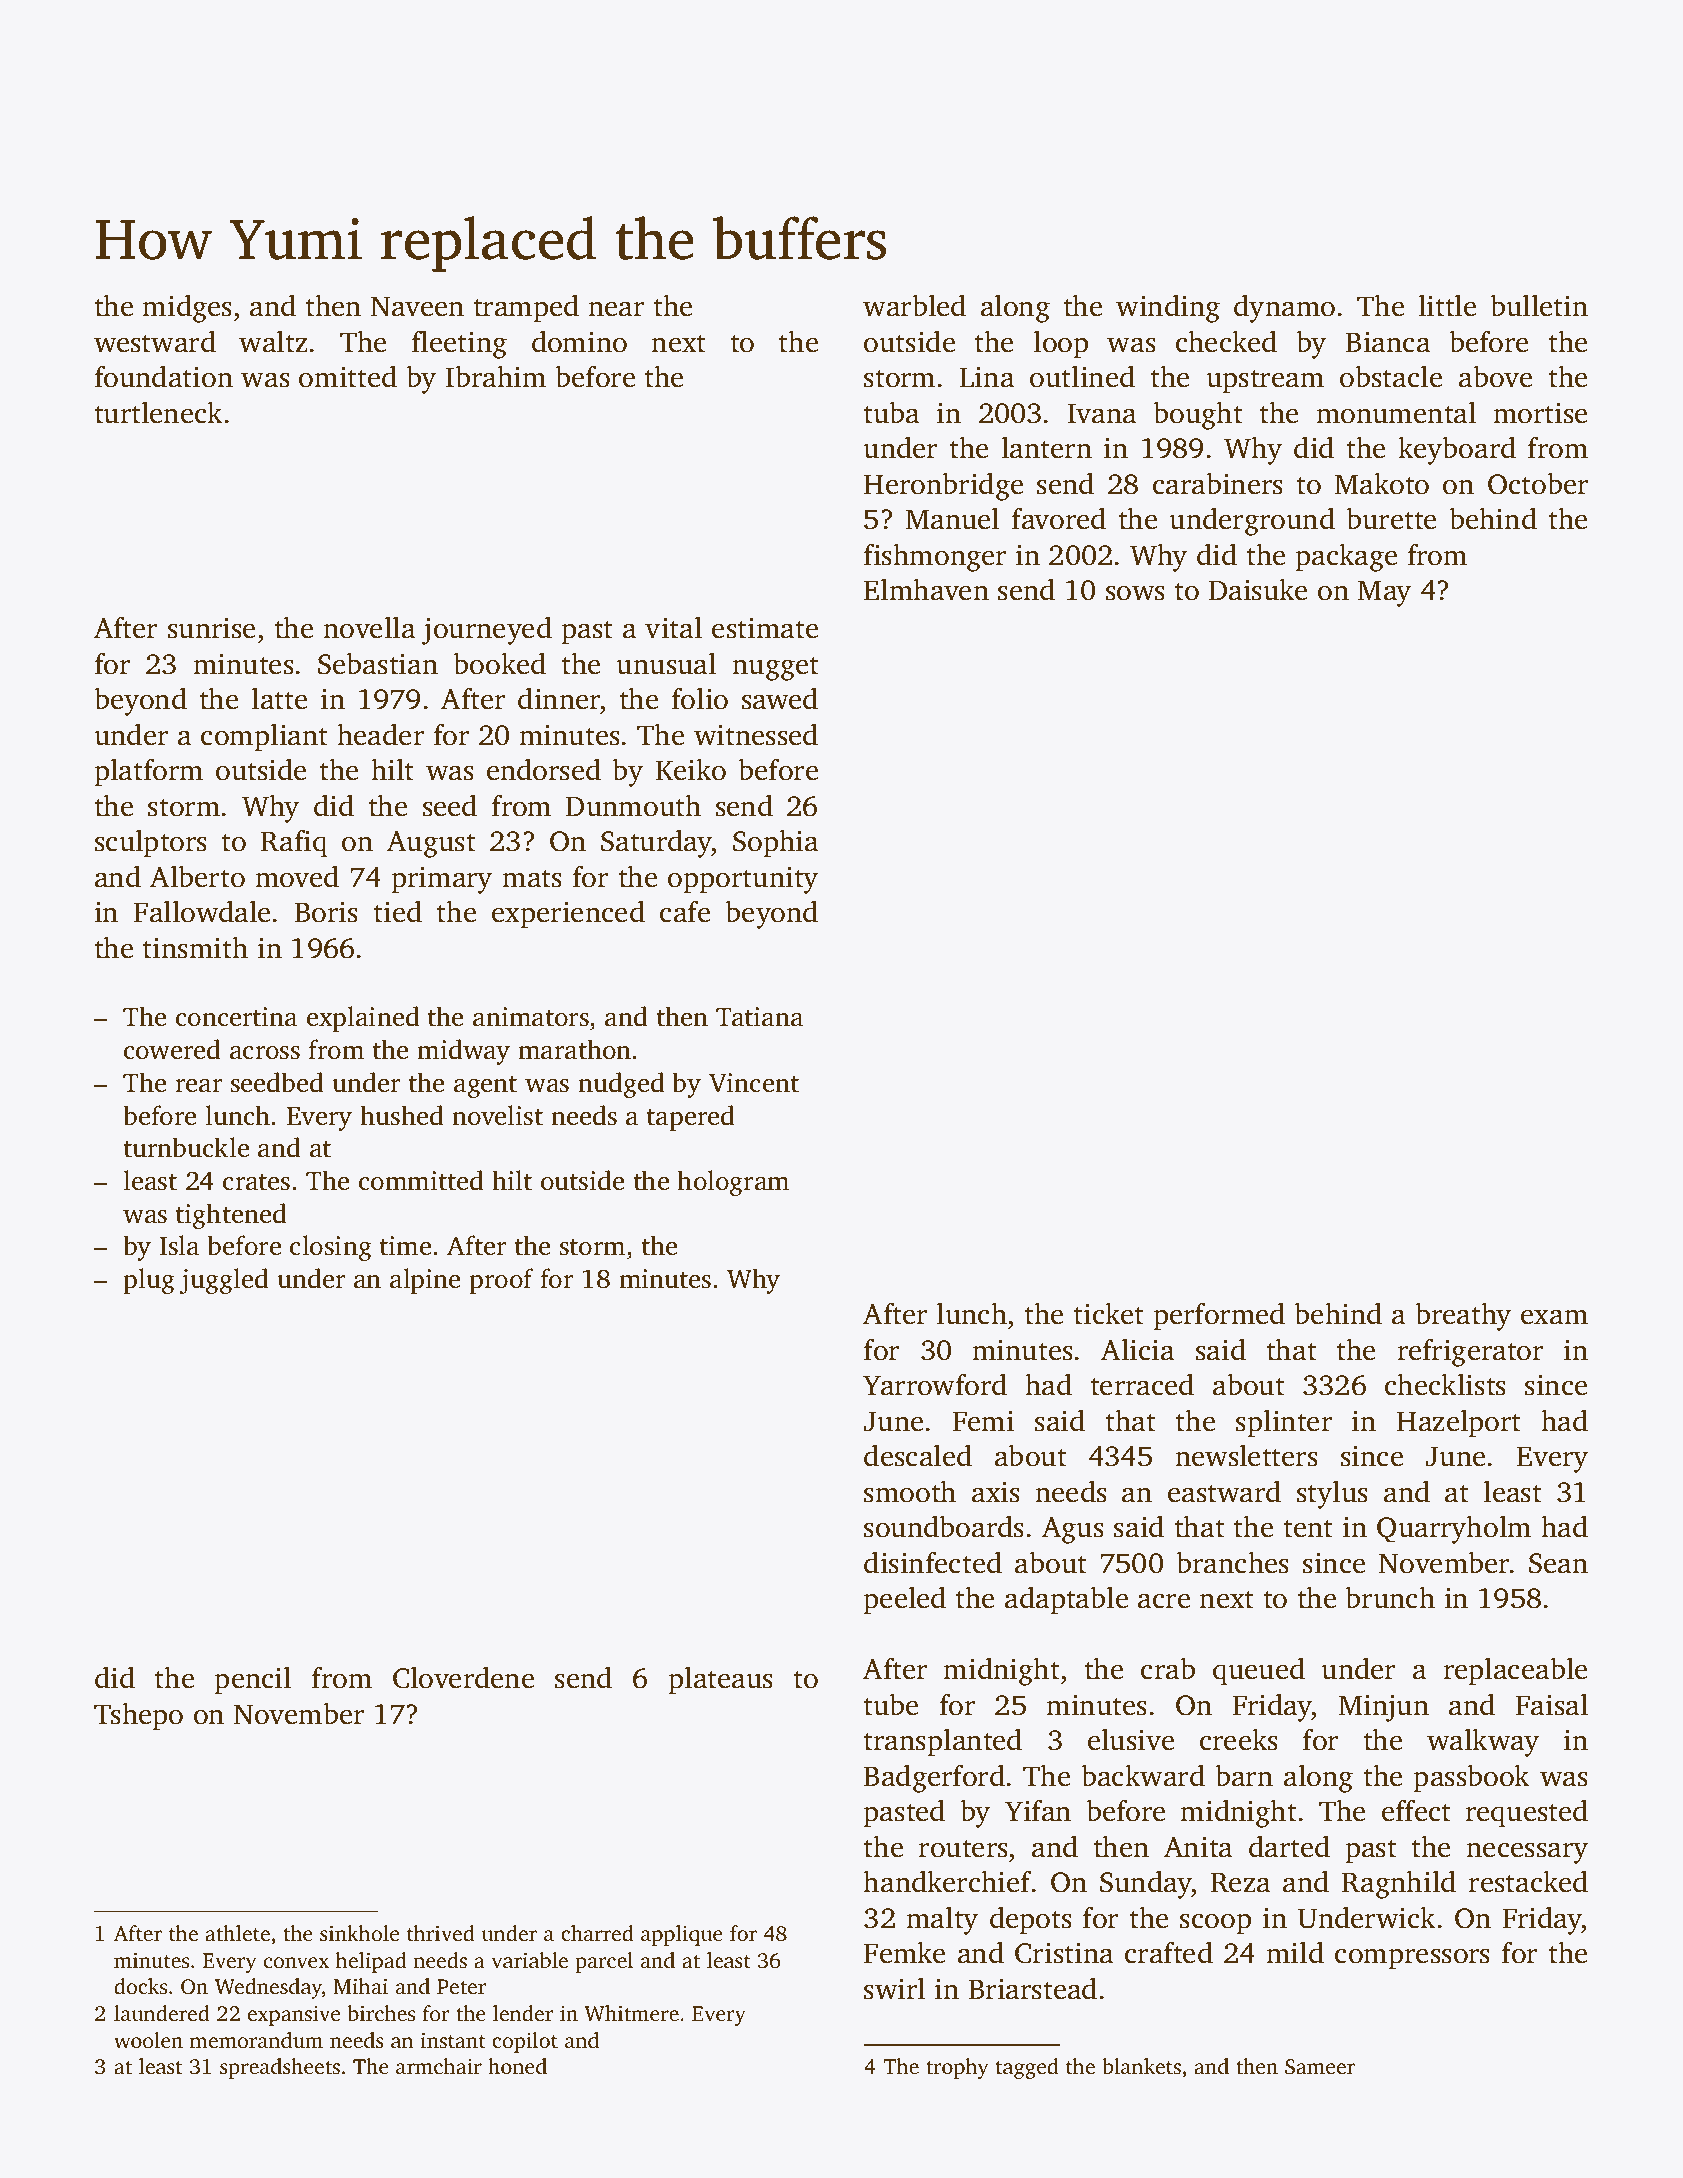 The image size is (1683, 2178). What do you see at coordinates (398, 912) in the image?
I see `tied` at bounding box center [398, 912].
